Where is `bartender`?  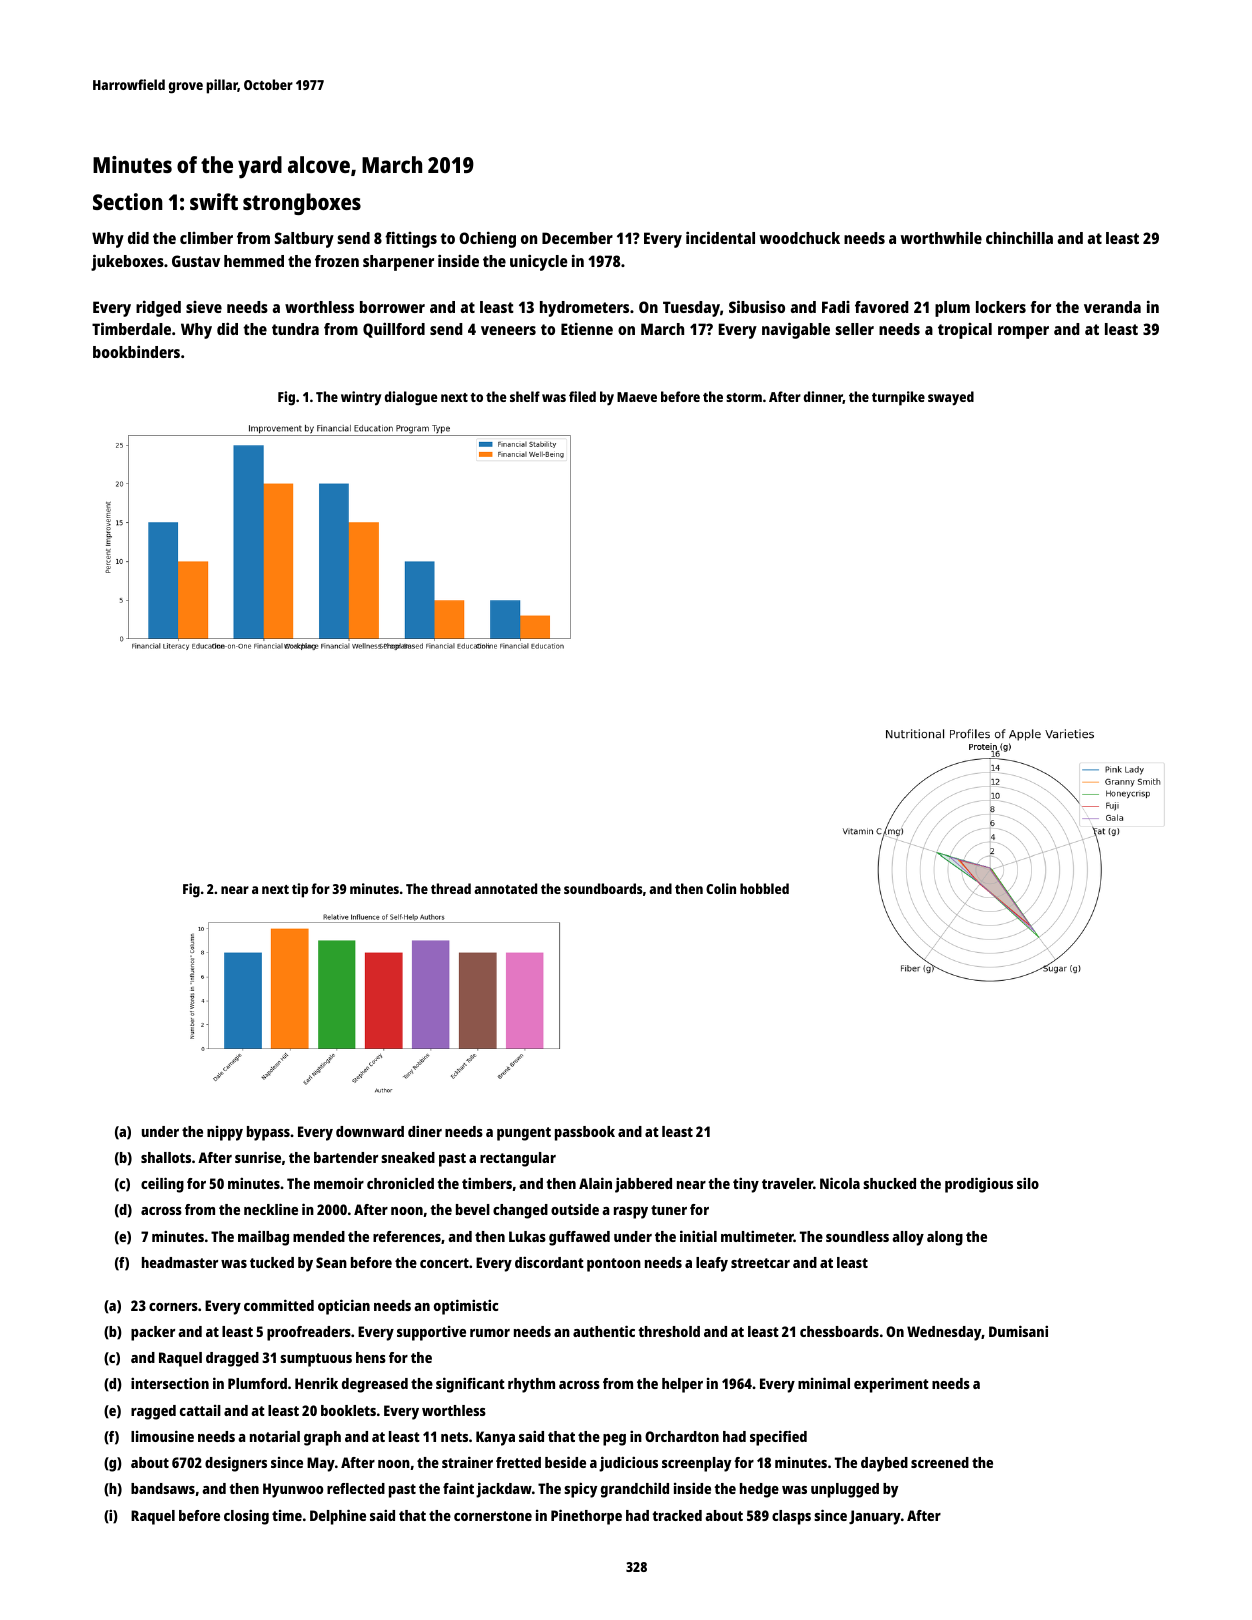
bartender is located at coordinates (346, 1157).
